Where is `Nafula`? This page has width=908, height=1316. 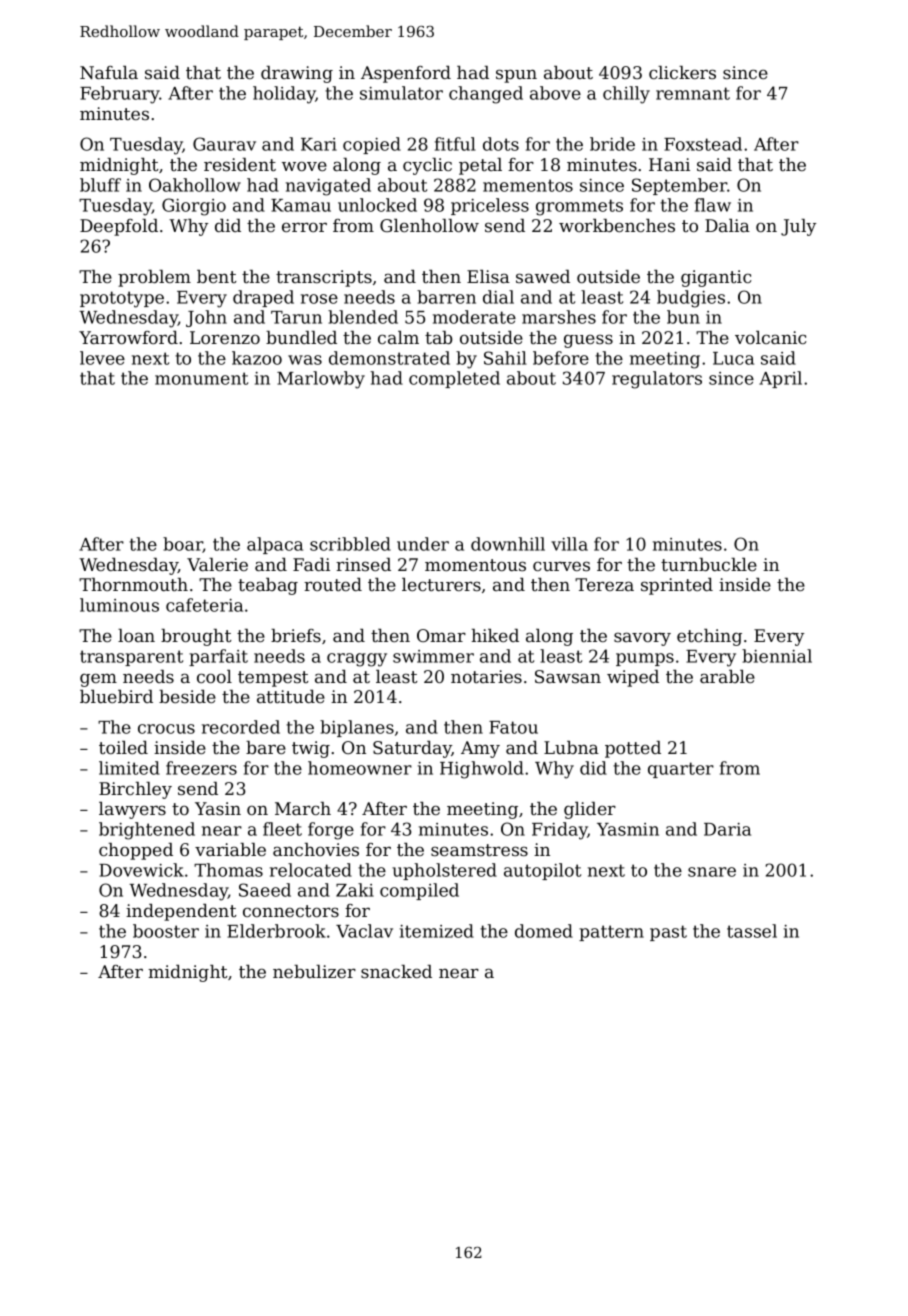 Nafula is located at coordinates (109, 72).
